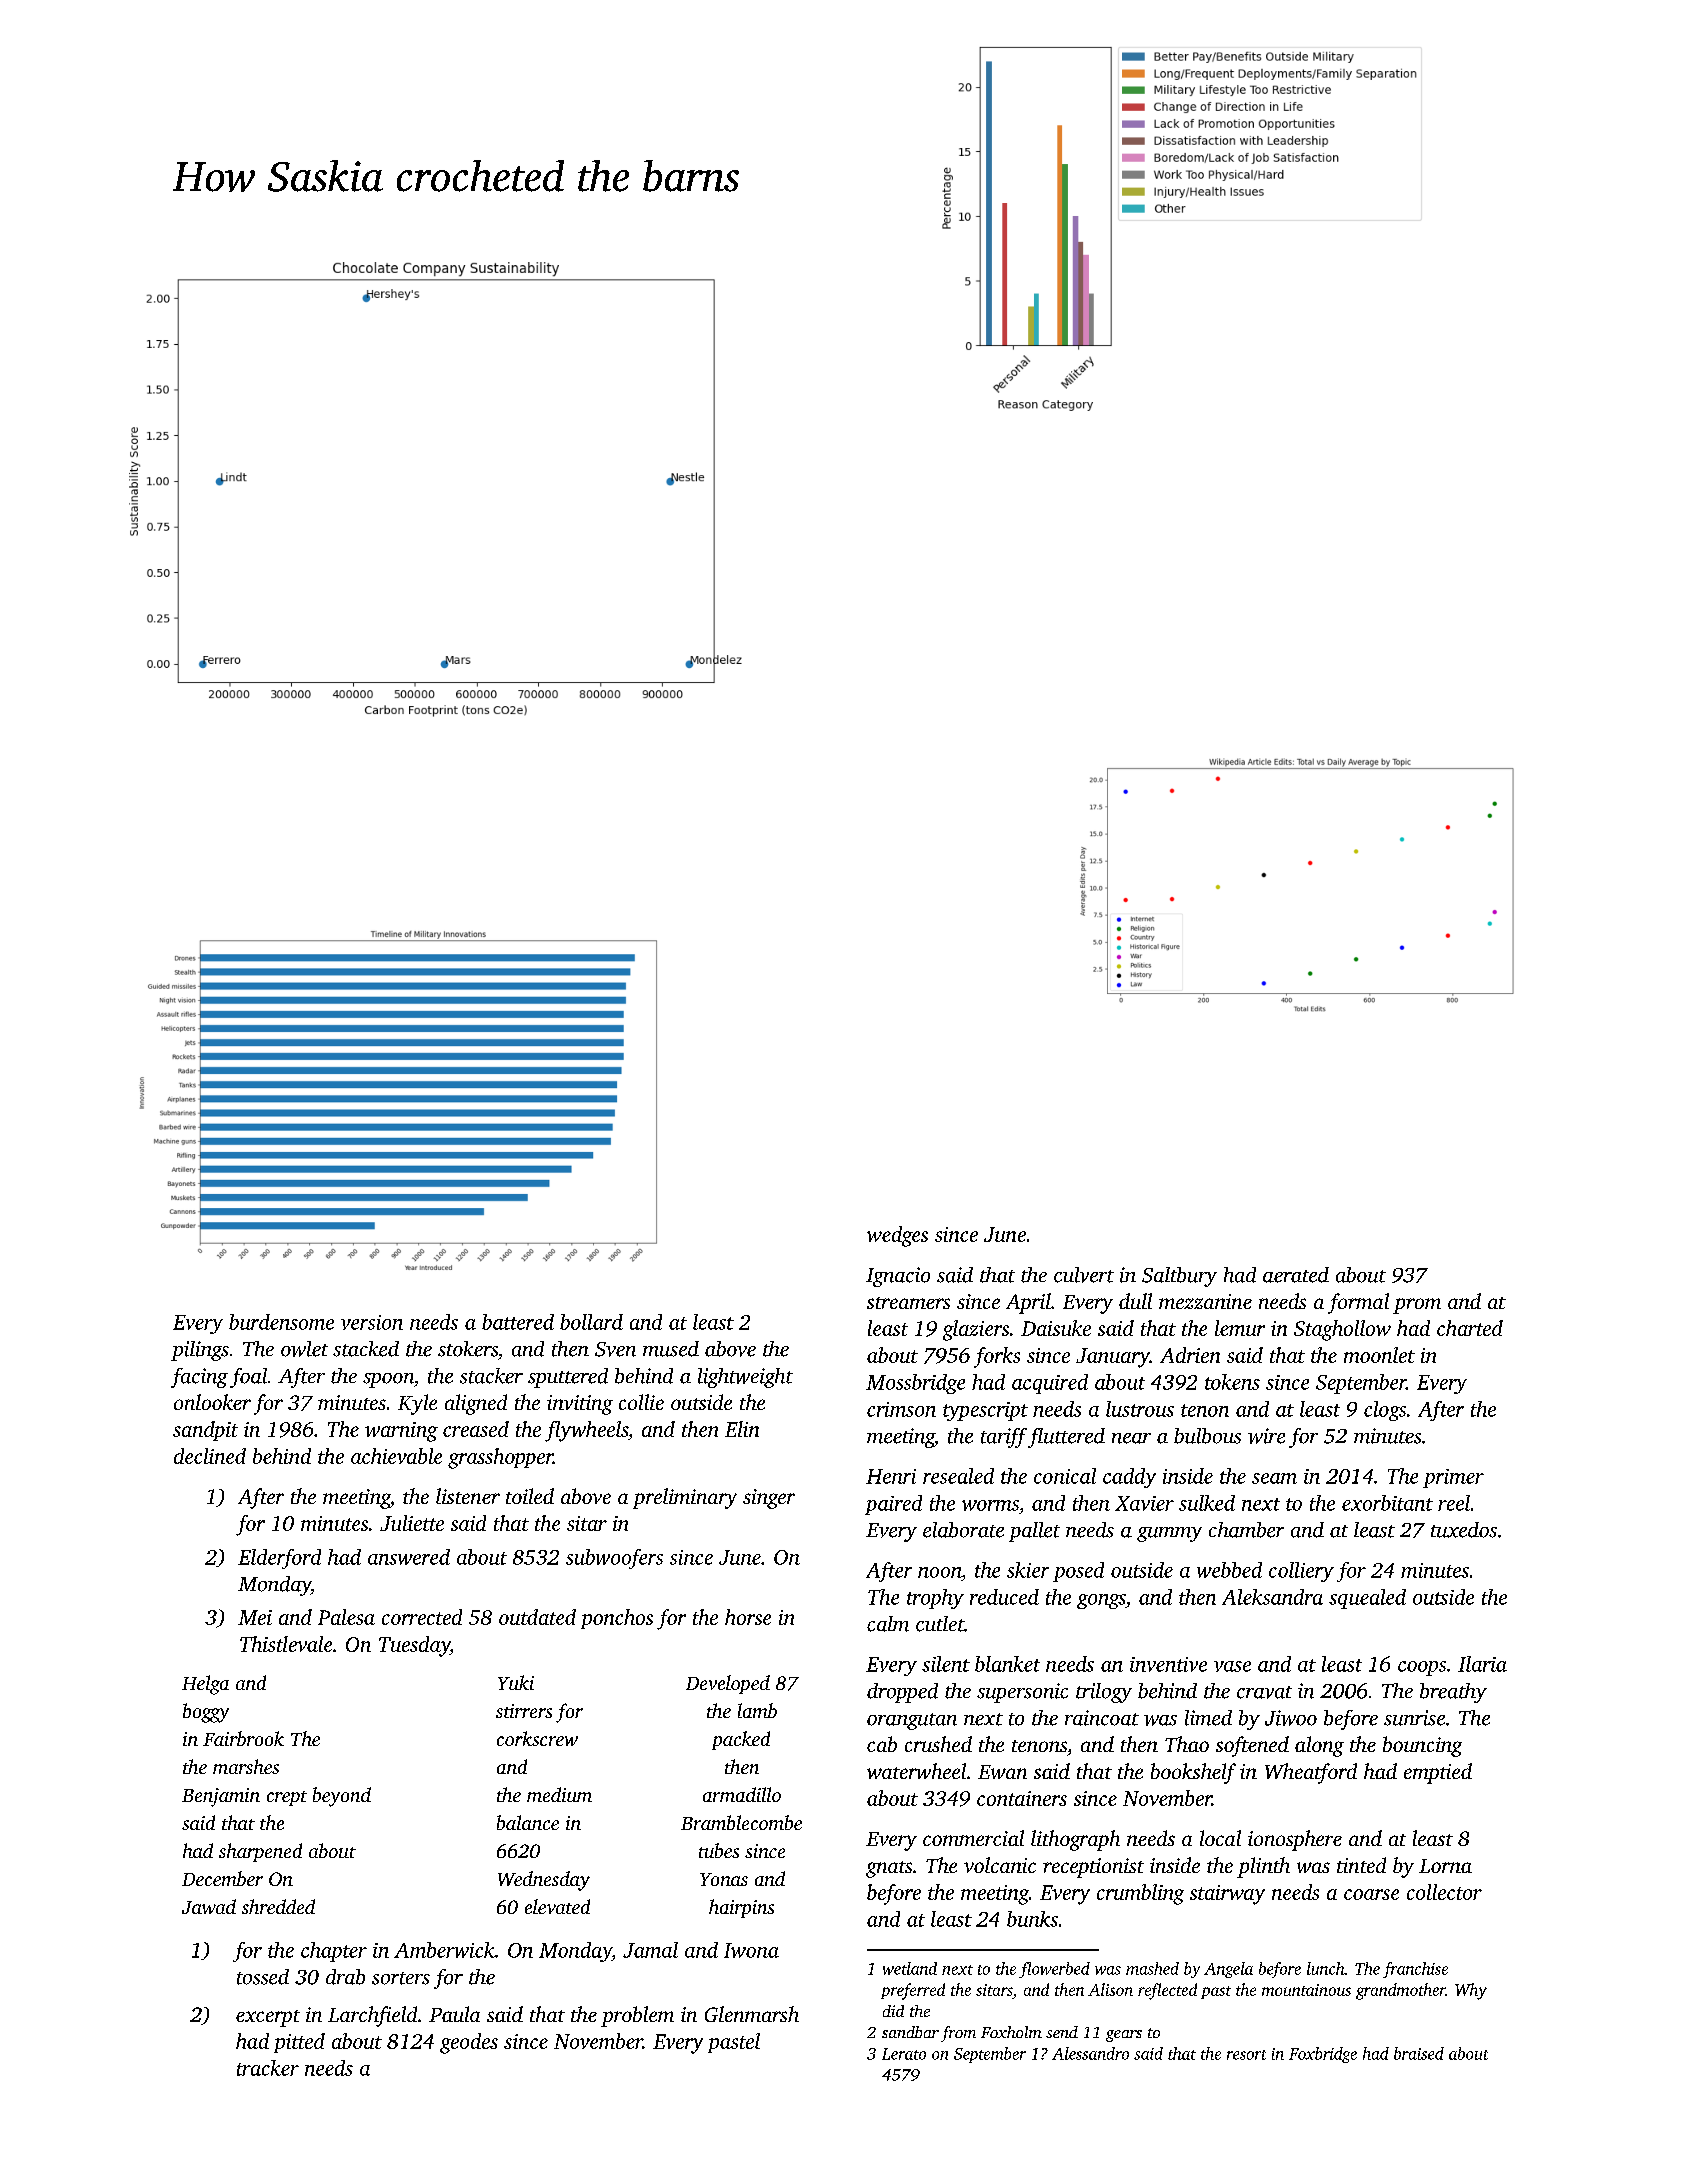 The width and height of the screenshot is (1683, 2178). Describe the element at coordinates (748, 1617) in the screenshot. I see `horse` at that location.
